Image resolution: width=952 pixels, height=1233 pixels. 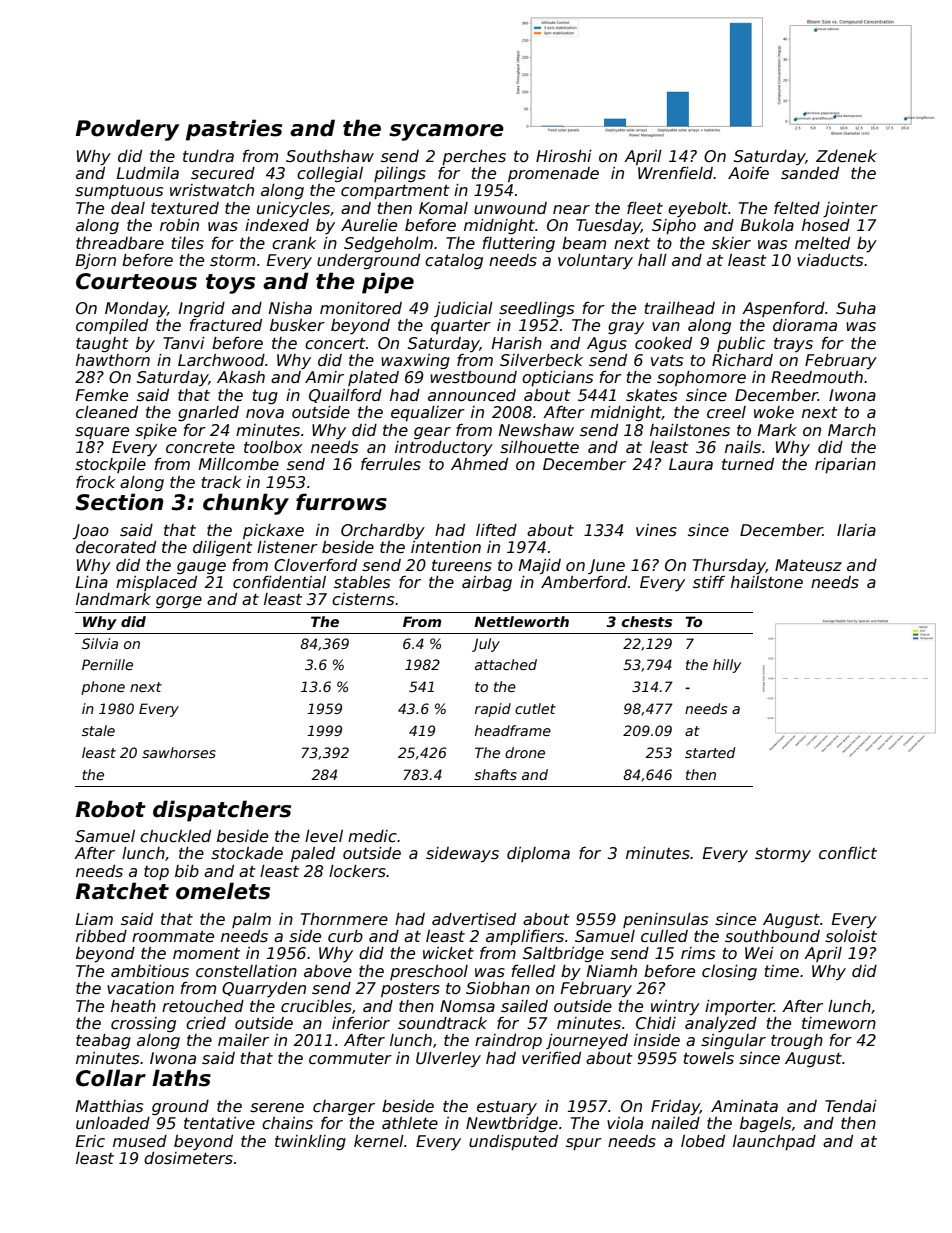 What do you see at coordinates (846, 156) in the image?
I see `Zdenek` at bounding box center [846, 156].
